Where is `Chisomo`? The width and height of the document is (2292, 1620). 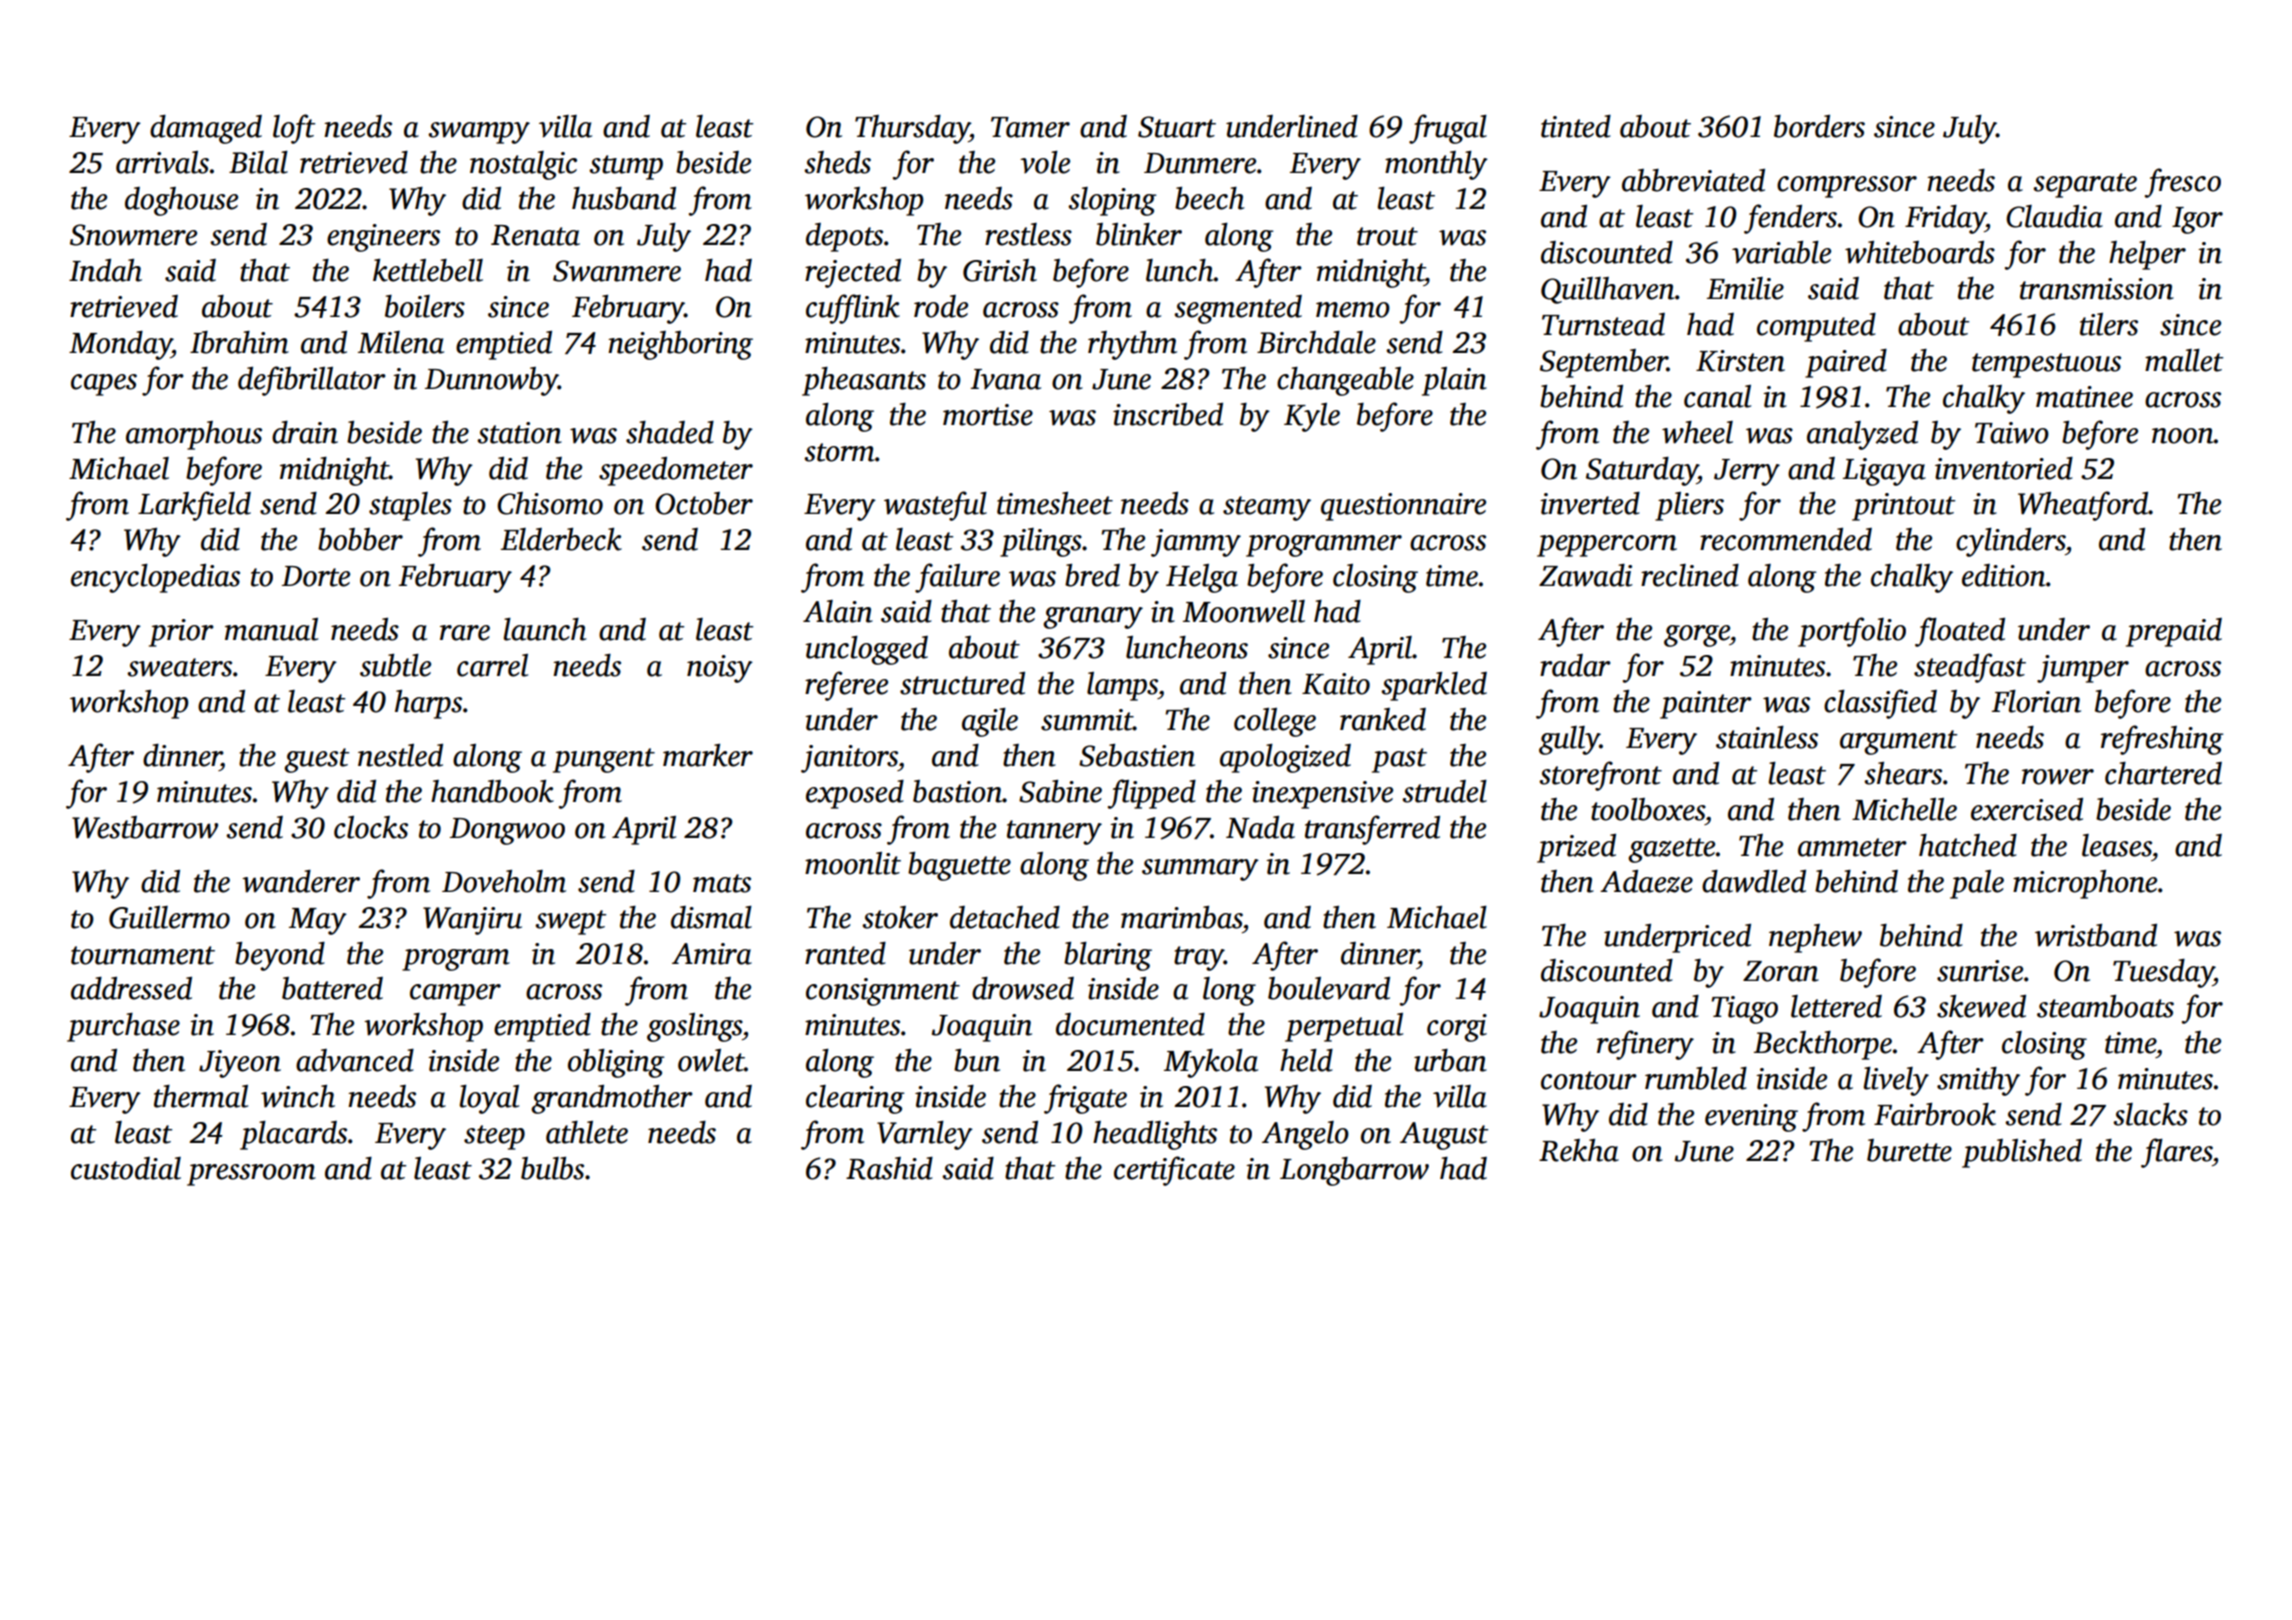
Chisomo is located at coordinates (550, 503).
